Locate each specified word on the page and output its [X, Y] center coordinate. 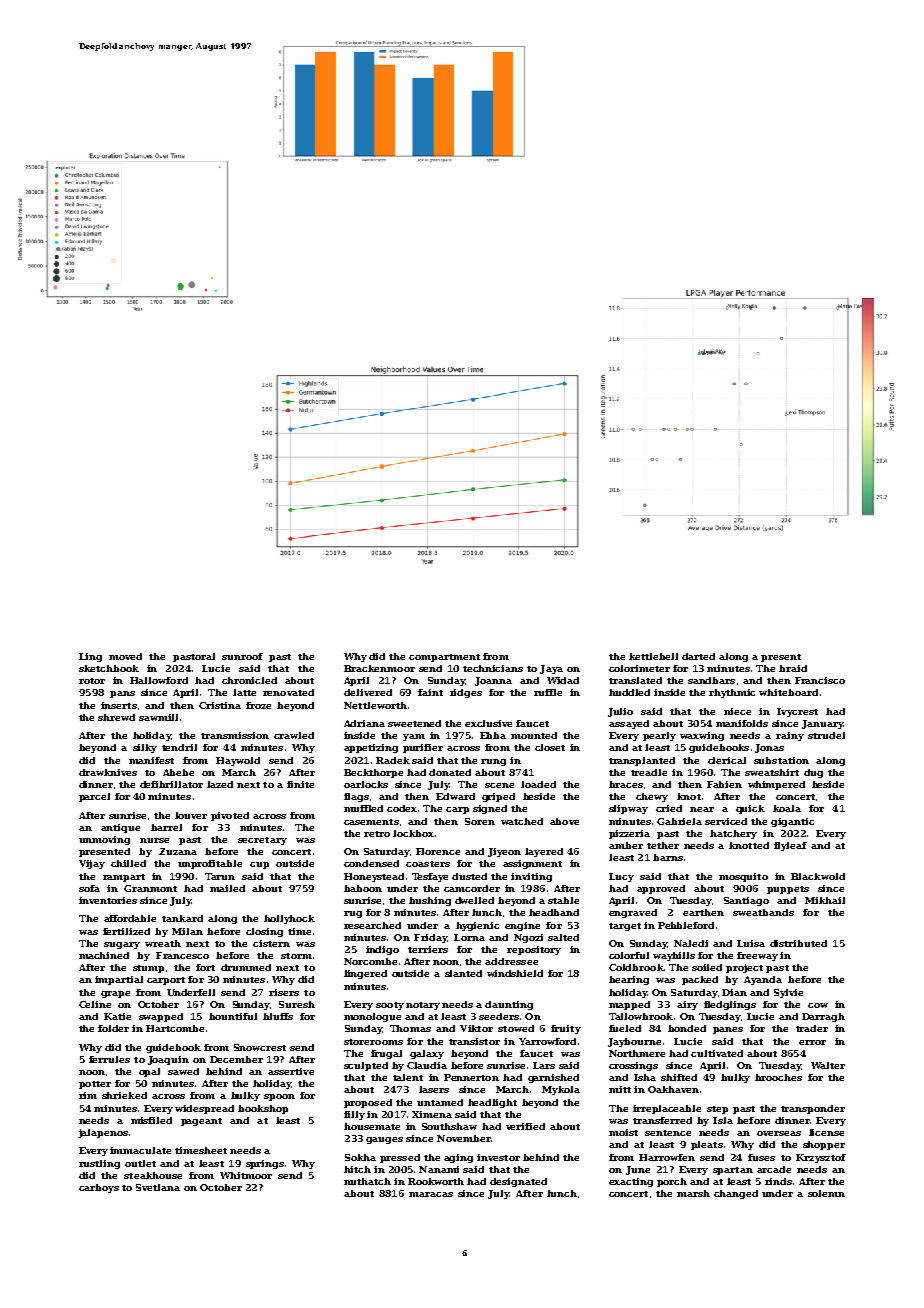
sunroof [242, 656]
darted [698, 656]
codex [402, 808]
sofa [89, 888]
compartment [444, 658]
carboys [99, 1188]
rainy [790, 736]
